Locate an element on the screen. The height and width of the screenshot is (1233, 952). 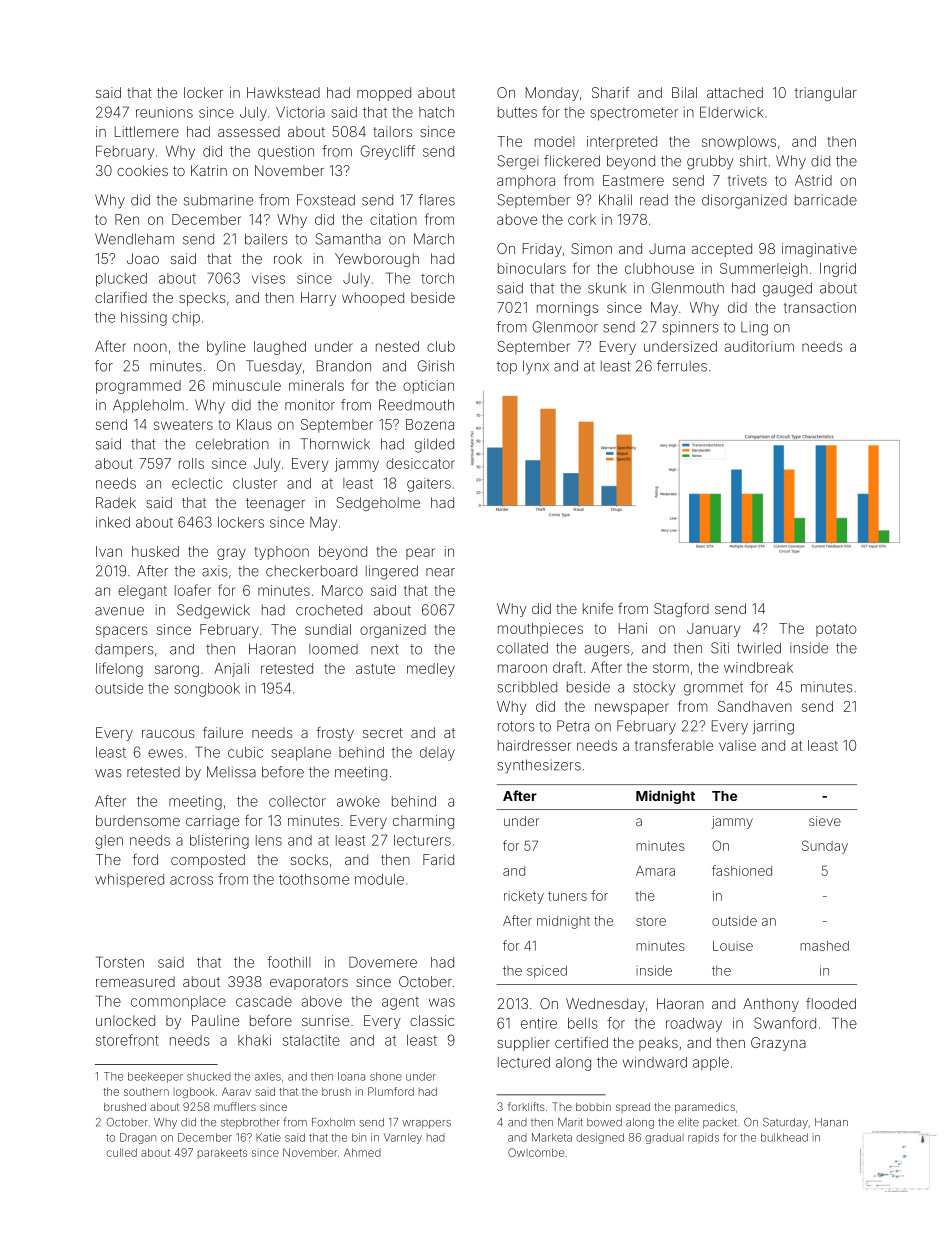
rickety is located at coordinates (524, 897).
